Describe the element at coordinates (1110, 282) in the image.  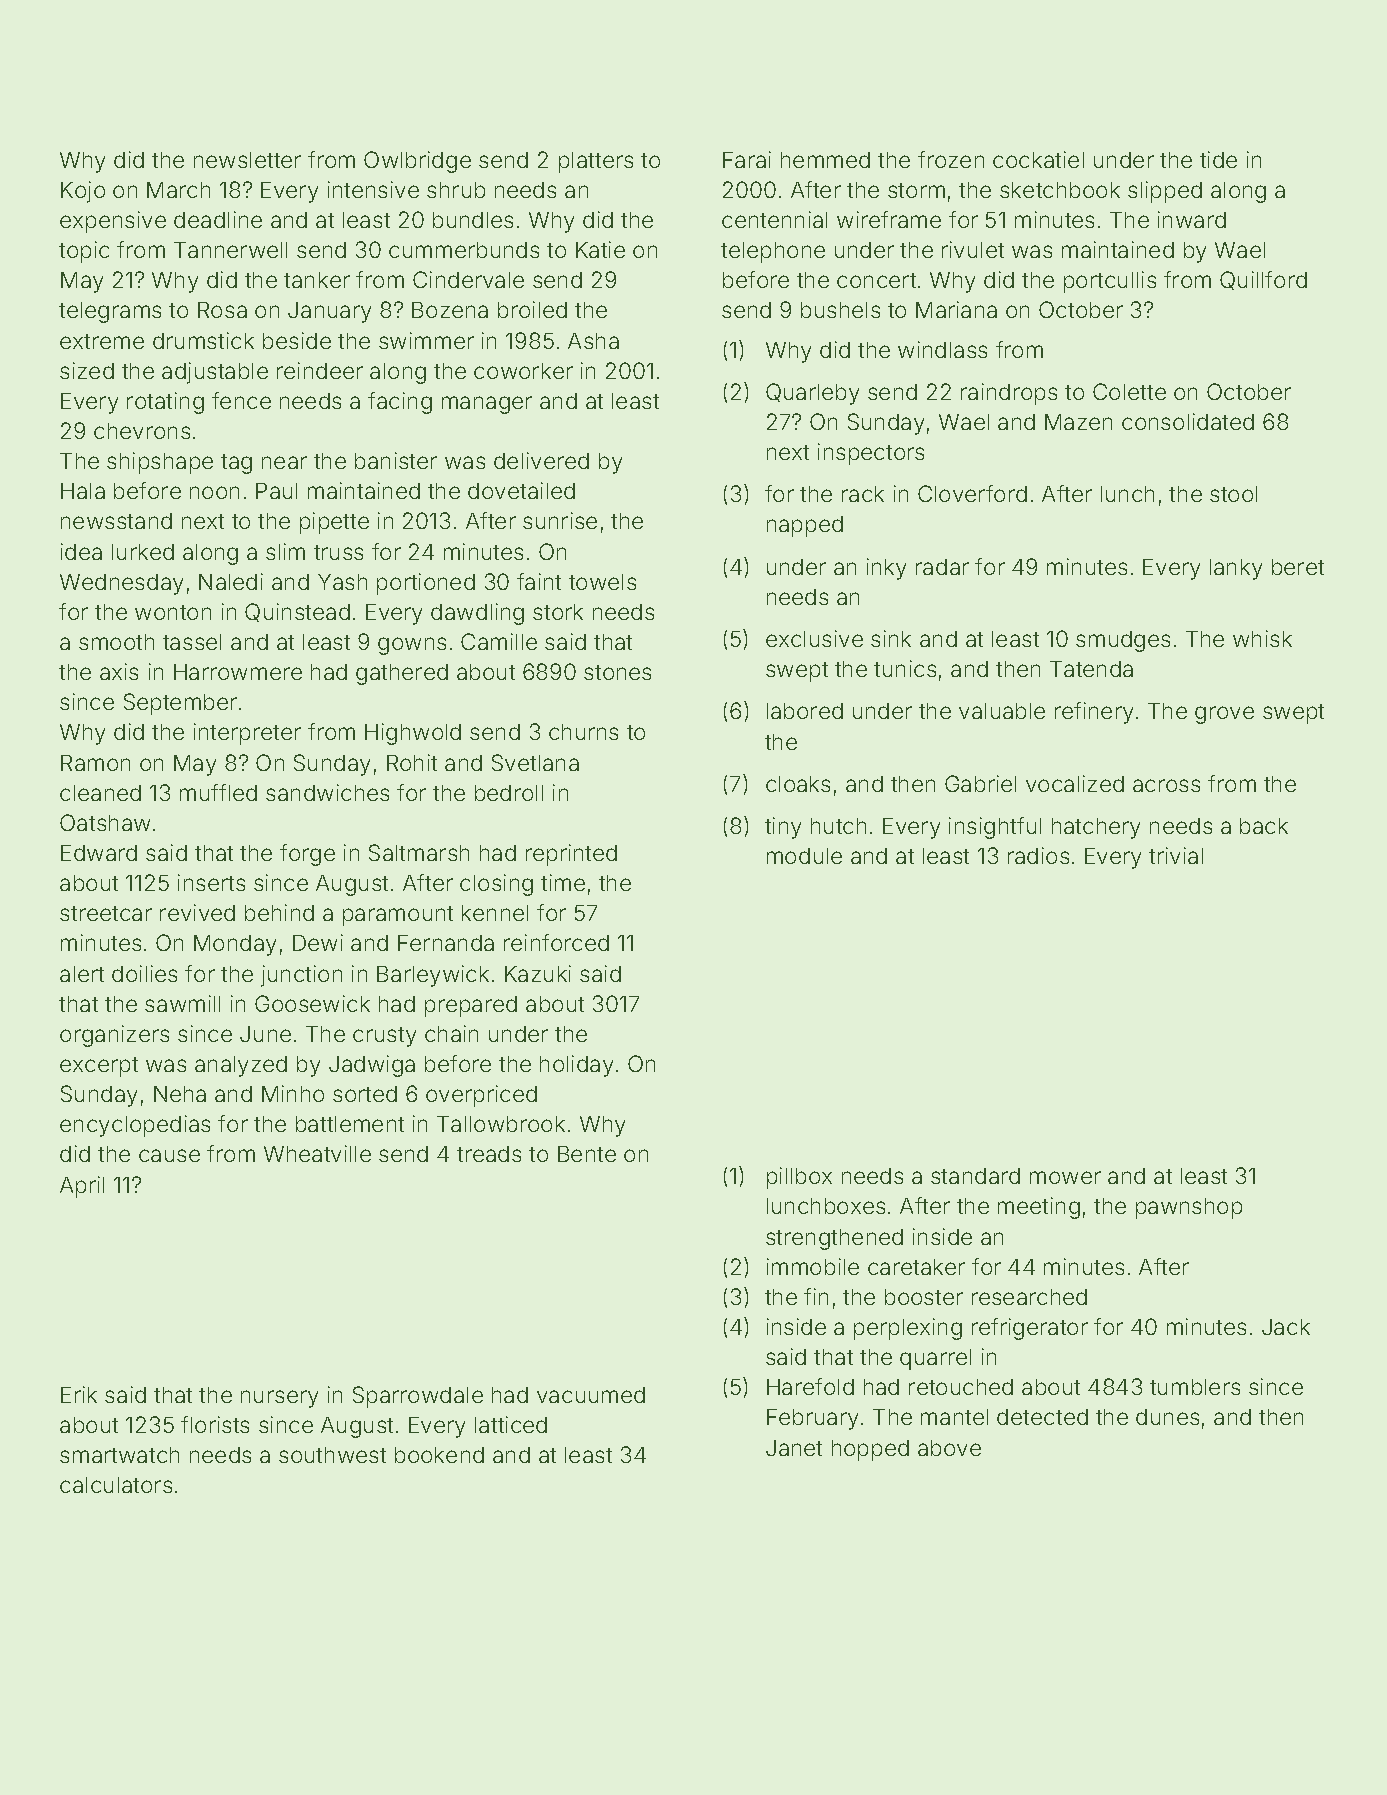
I see `portcullis` at that location.
